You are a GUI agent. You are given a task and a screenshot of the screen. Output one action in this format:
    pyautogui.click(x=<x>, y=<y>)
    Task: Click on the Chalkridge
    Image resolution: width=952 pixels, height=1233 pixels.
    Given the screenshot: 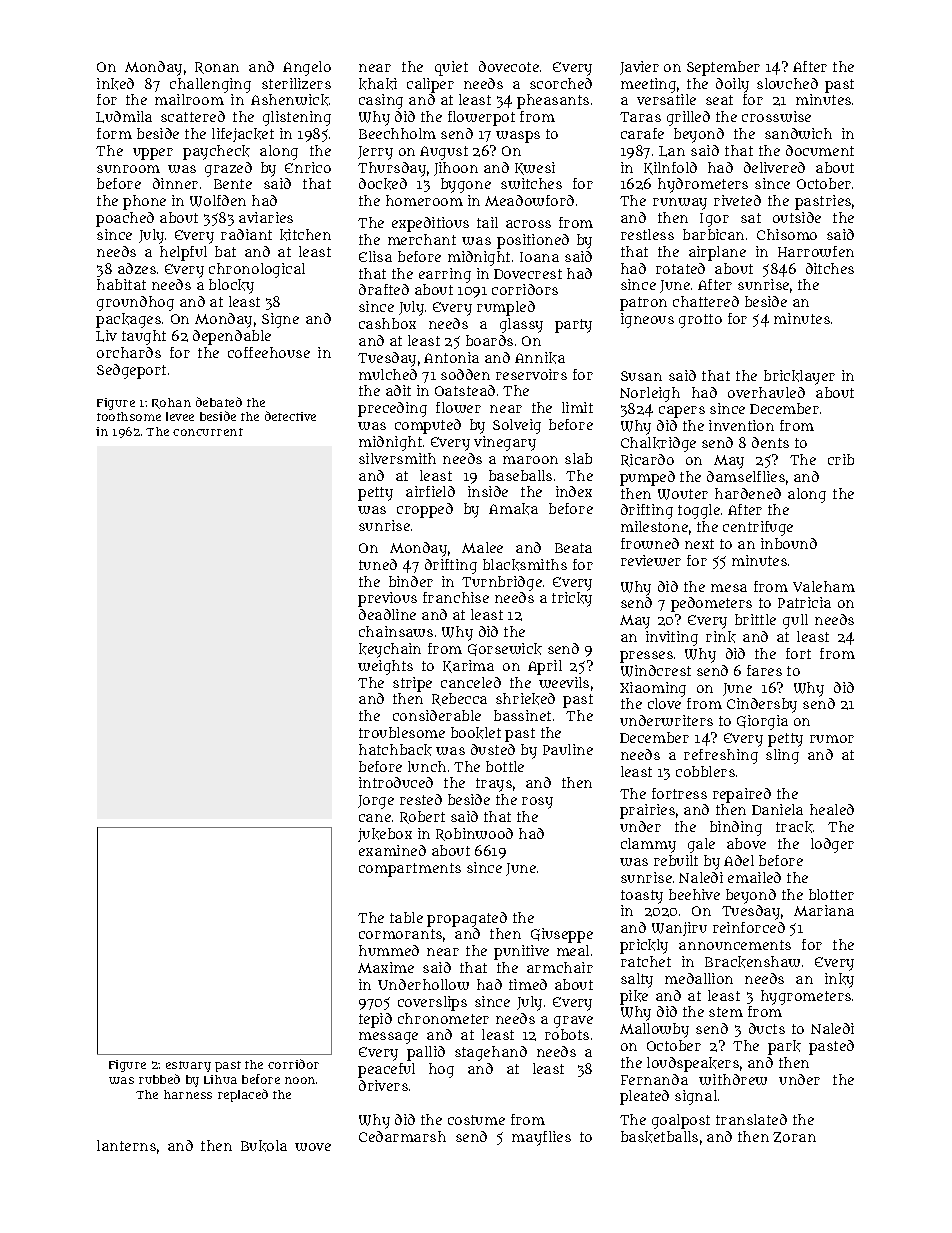 What is the action you would take?
    pyautogui.click(x=658, y=444)
